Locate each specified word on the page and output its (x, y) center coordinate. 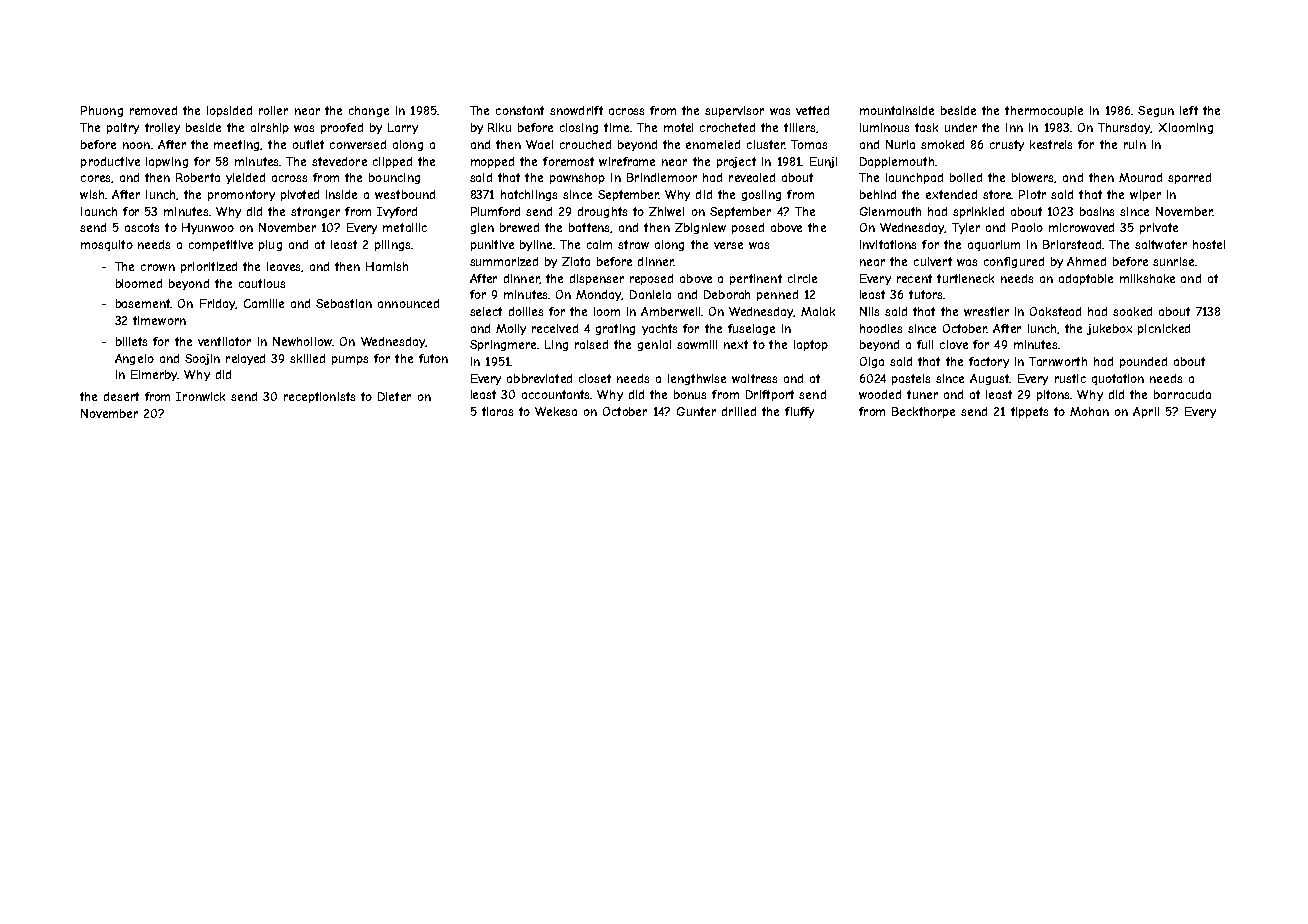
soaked (1132, 311)
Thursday (1124, 128)
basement (143, 303)
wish (92, 194)
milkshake (1147, 278)
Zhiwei (666, 211)
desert (121, 396)
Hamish (387, 266)
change (369, 111)
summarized (504, 261)
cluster (766, 144)
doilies (526, 311)
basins (1097, 211)
